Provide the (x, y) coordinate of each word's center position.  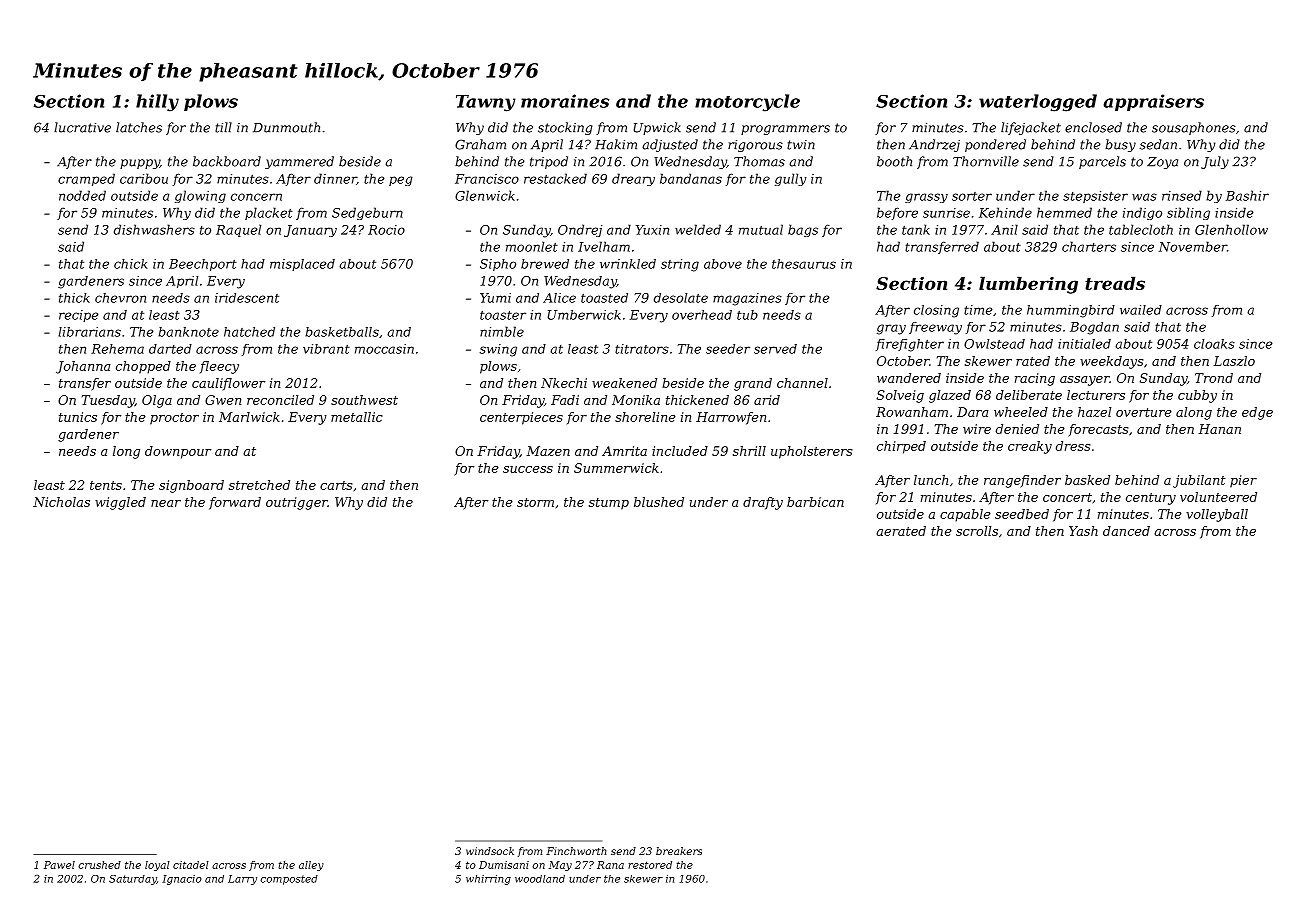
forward (235, 503)
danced (1126, 531)
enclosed (1093, 127)
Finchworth (576, 851)
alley (311, 866)
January (310, 231)
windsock (490, 851)
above (723, 264)
